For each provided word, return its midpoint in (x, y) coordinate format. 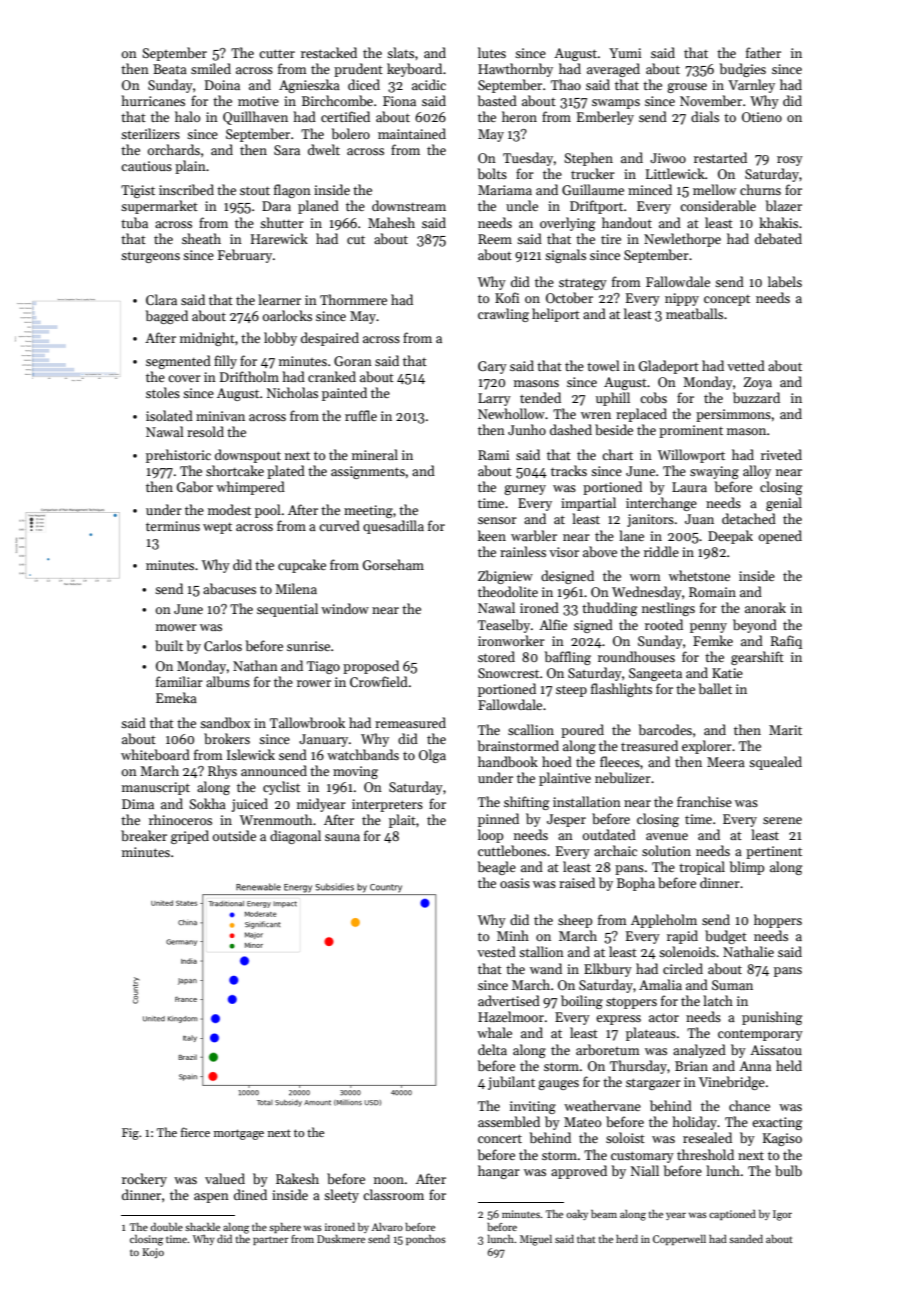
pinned (498, 820)
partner (271, 1240)
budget (726, 937)
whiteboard (155, 754)
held (789, 1065)
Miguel (536, 1240)
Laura (689, 487)
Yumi (625, 53)
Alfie (553, 624)
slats (400, 52)
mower (176, 627)
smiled (211, 68)
